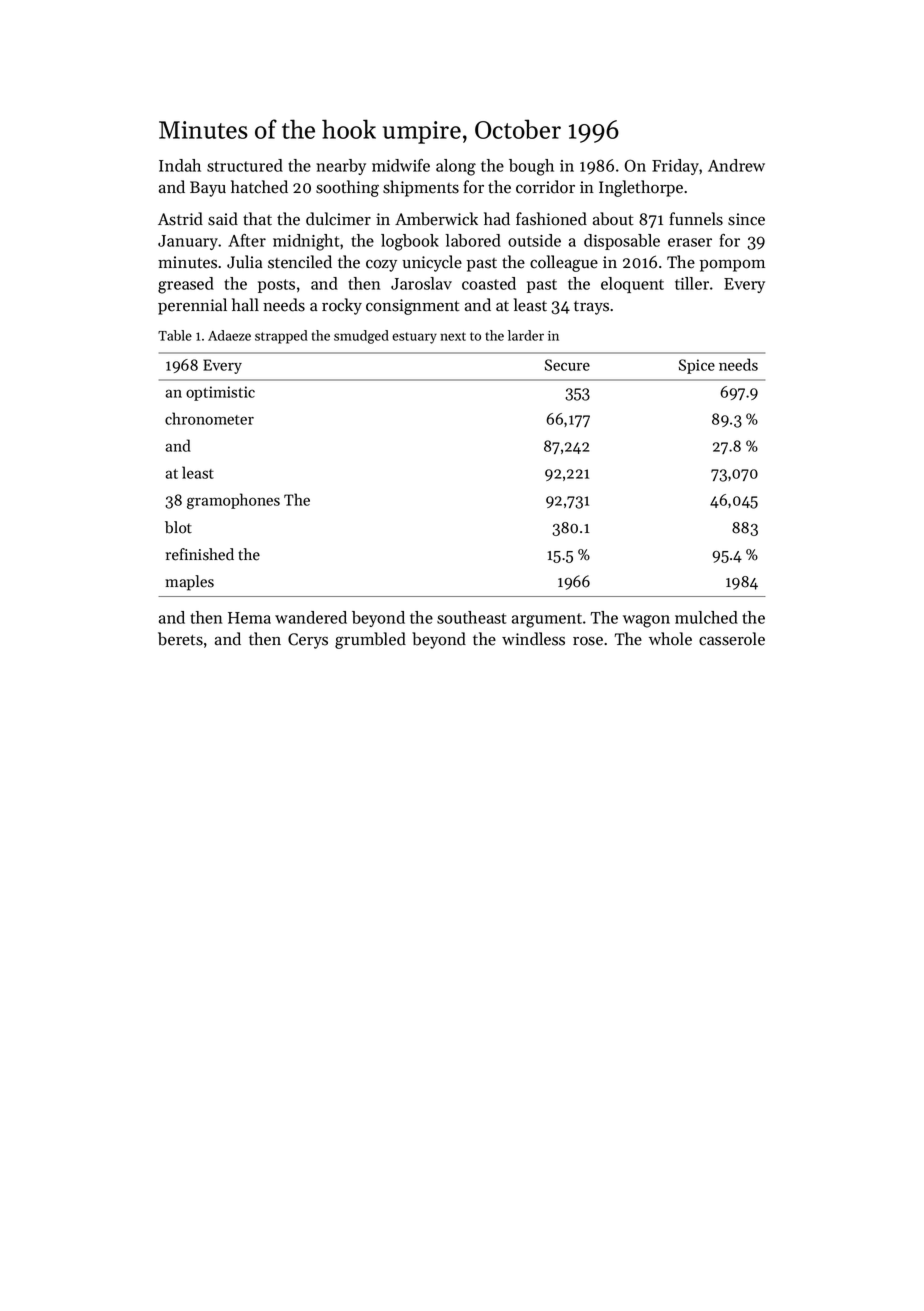 The width and height of the screenshot is (924, 1311). I want to click on optimistic, so click(220, 393).
